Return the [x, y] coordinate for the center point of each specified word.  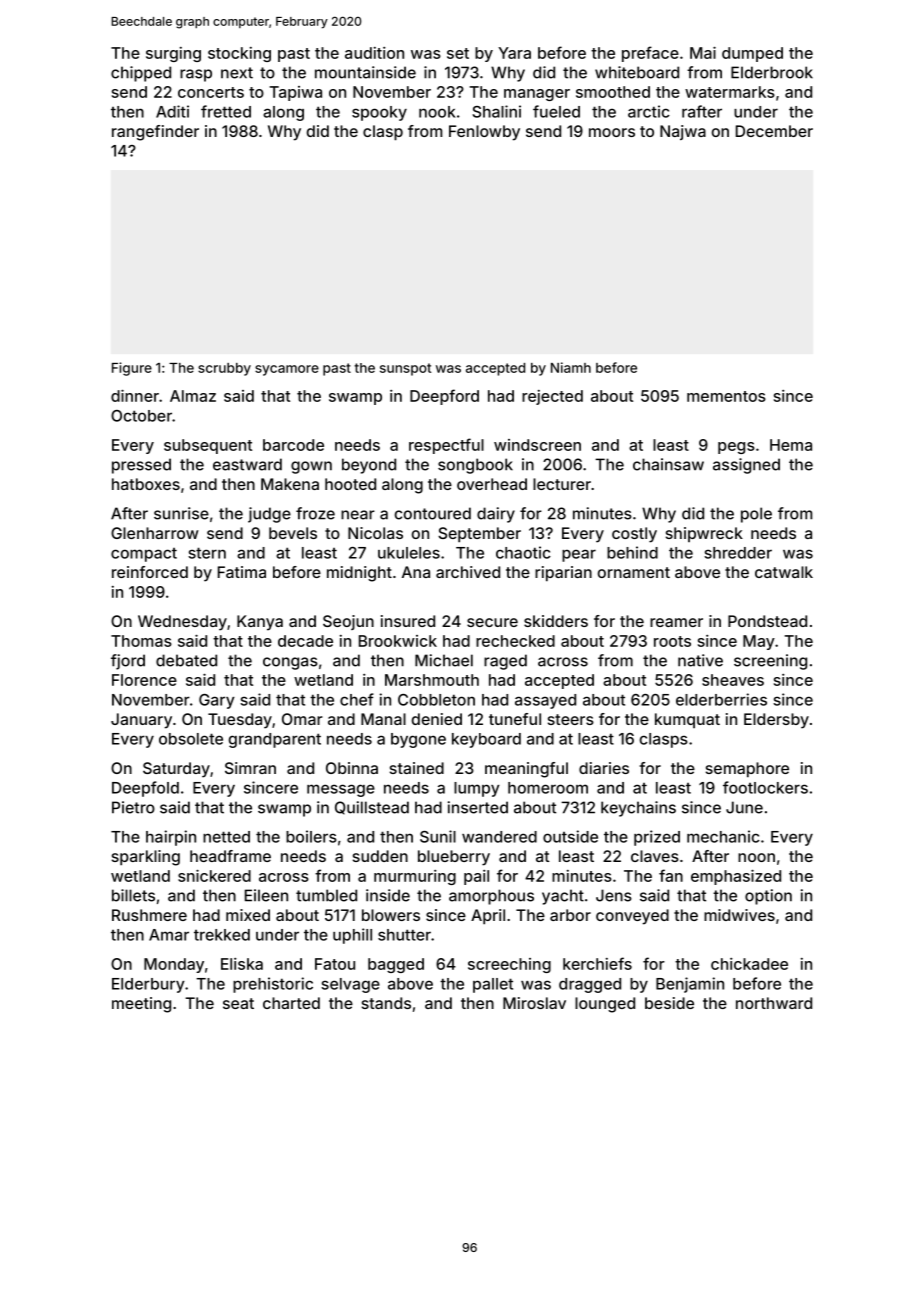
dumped [752, 54]
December [774, 131]
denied [437, 719]
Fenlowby [484, 133]
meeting [141, 1005]
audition [374, 53]
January [141, 721]
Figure [132, 369]
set [458, 53]
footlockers [765, 787]
